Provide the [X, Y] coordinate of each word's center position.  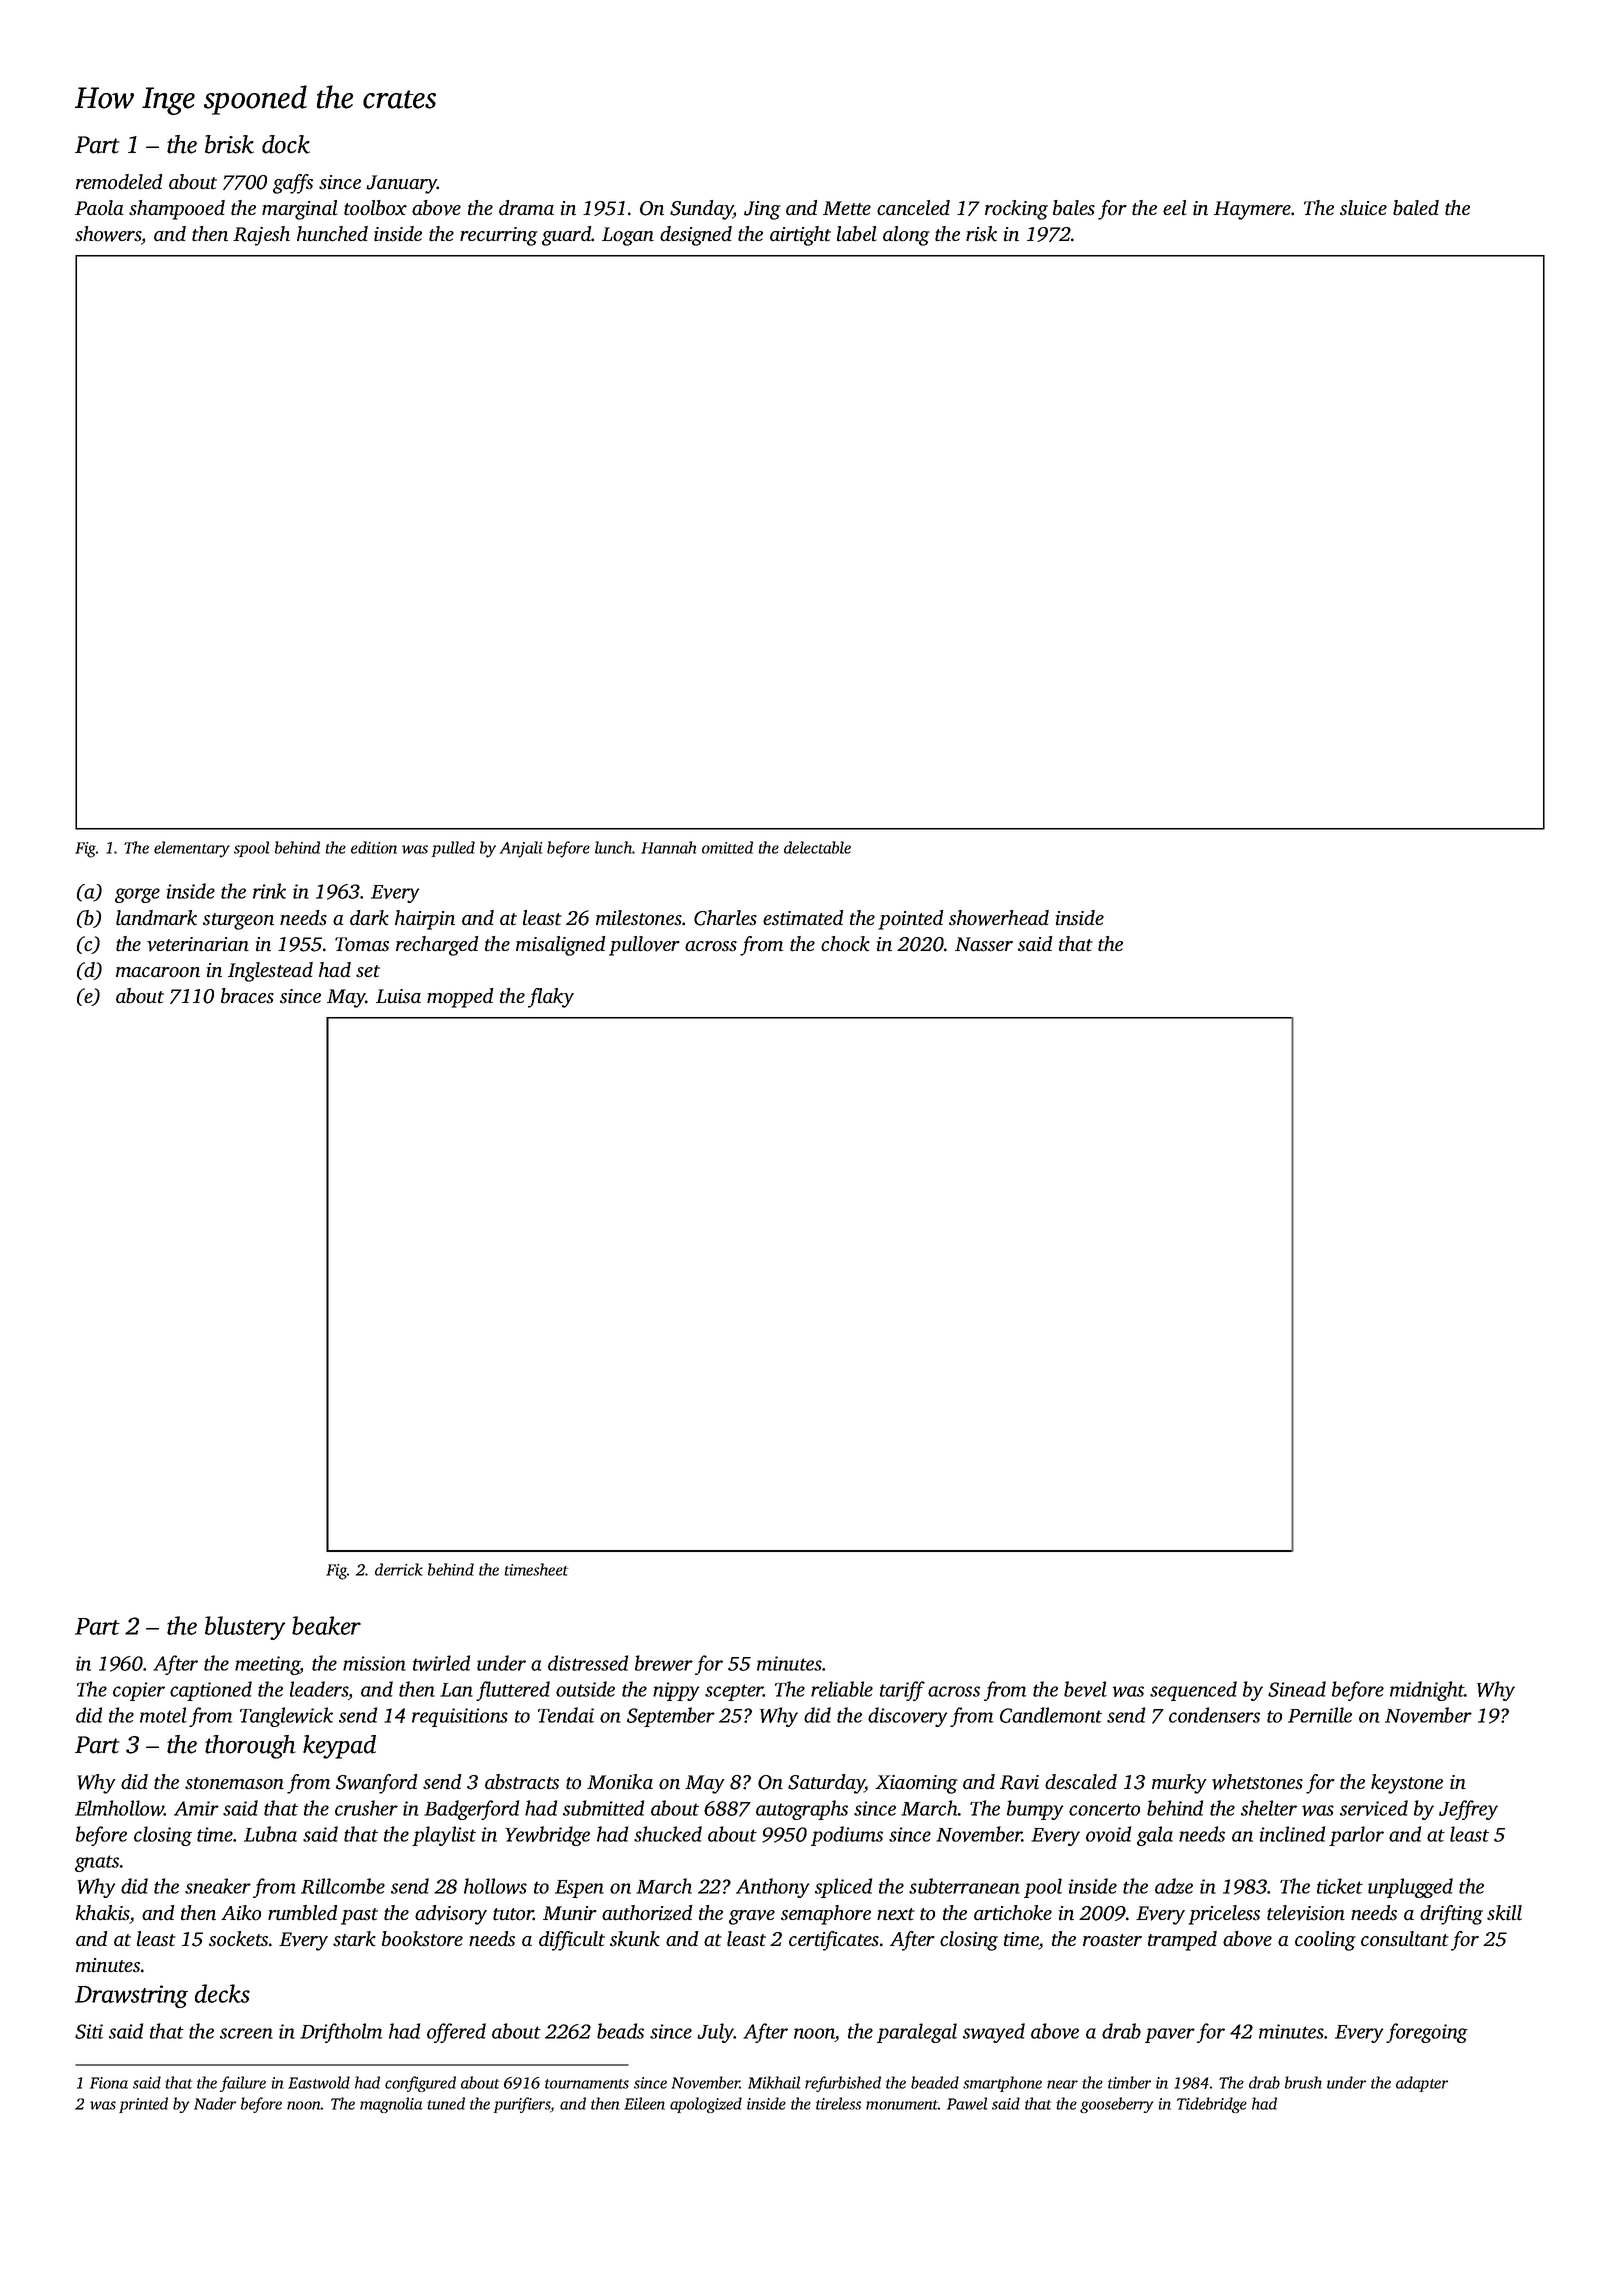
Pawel [967, 2103]
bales [1074, 208]
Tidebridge [1212, 2105]
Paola [99, 208]
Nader [215, 2103]
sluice [1363, 208]
